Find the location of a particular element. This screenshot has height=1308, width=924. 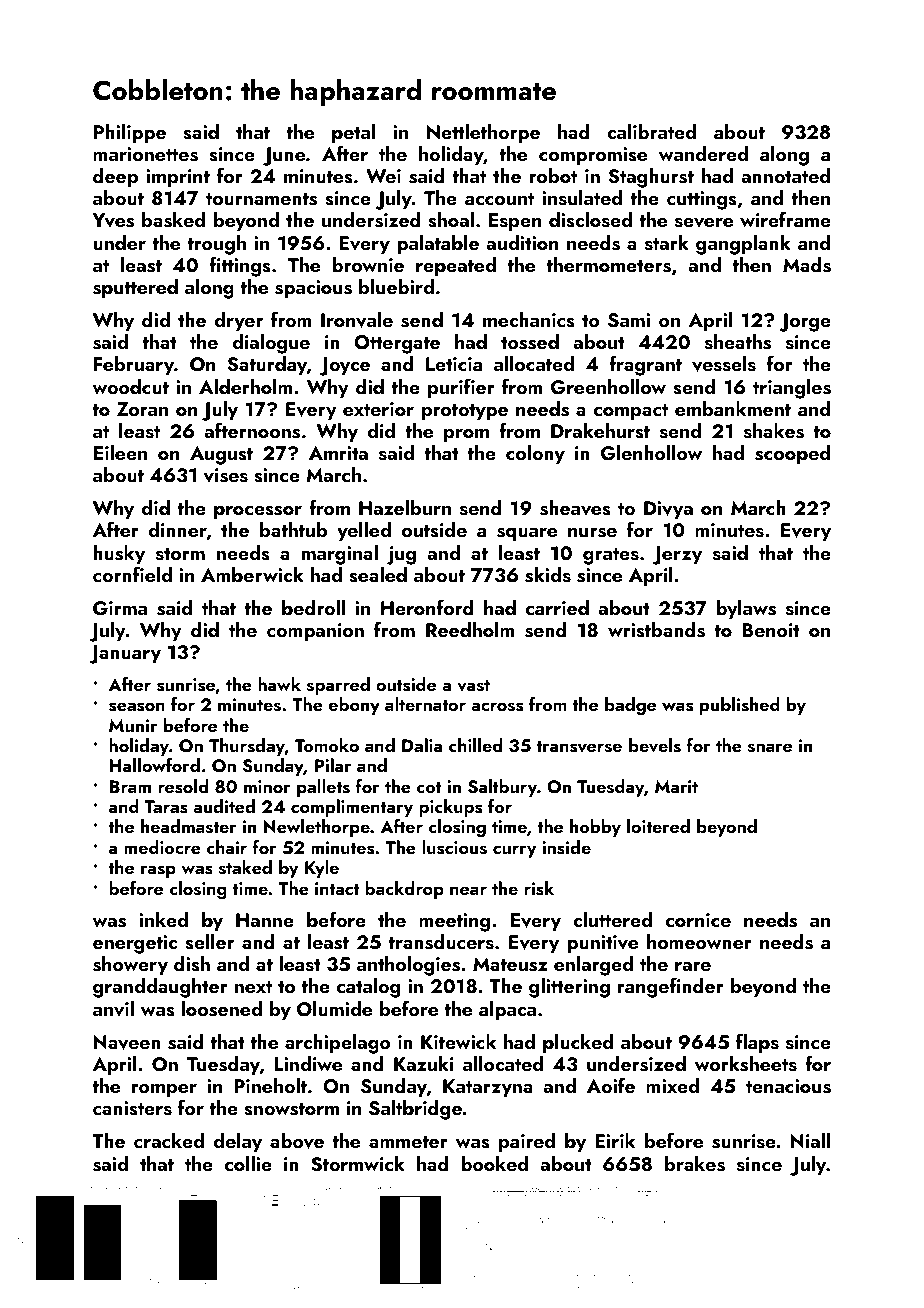

canisters is located at coordinates (132, 1108).
